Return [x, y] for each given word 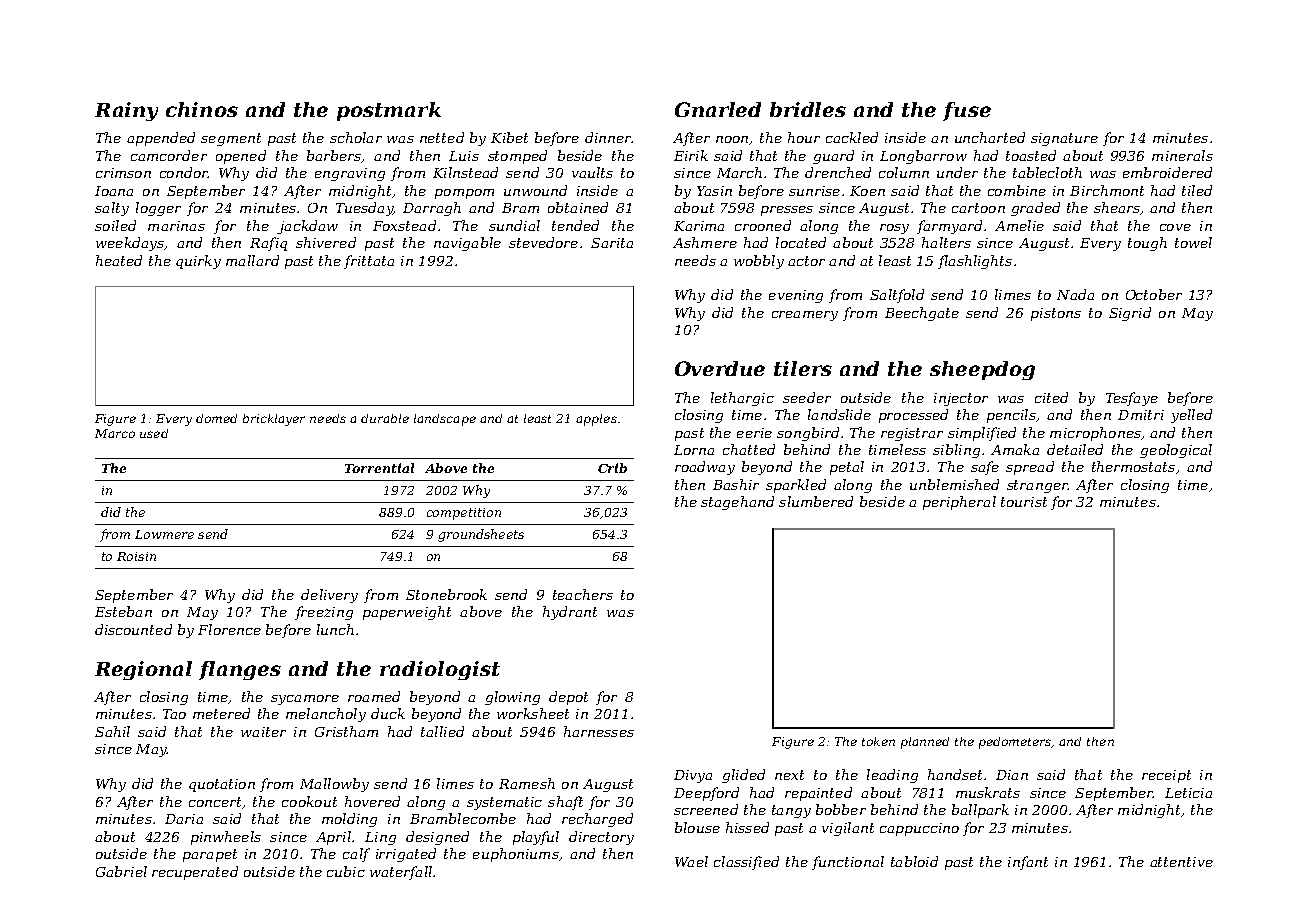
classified [746, 863]
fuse [967, 111]
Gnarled [718, 109]
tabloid [914, 861]
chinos [202, 109]
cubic [346, 871]
